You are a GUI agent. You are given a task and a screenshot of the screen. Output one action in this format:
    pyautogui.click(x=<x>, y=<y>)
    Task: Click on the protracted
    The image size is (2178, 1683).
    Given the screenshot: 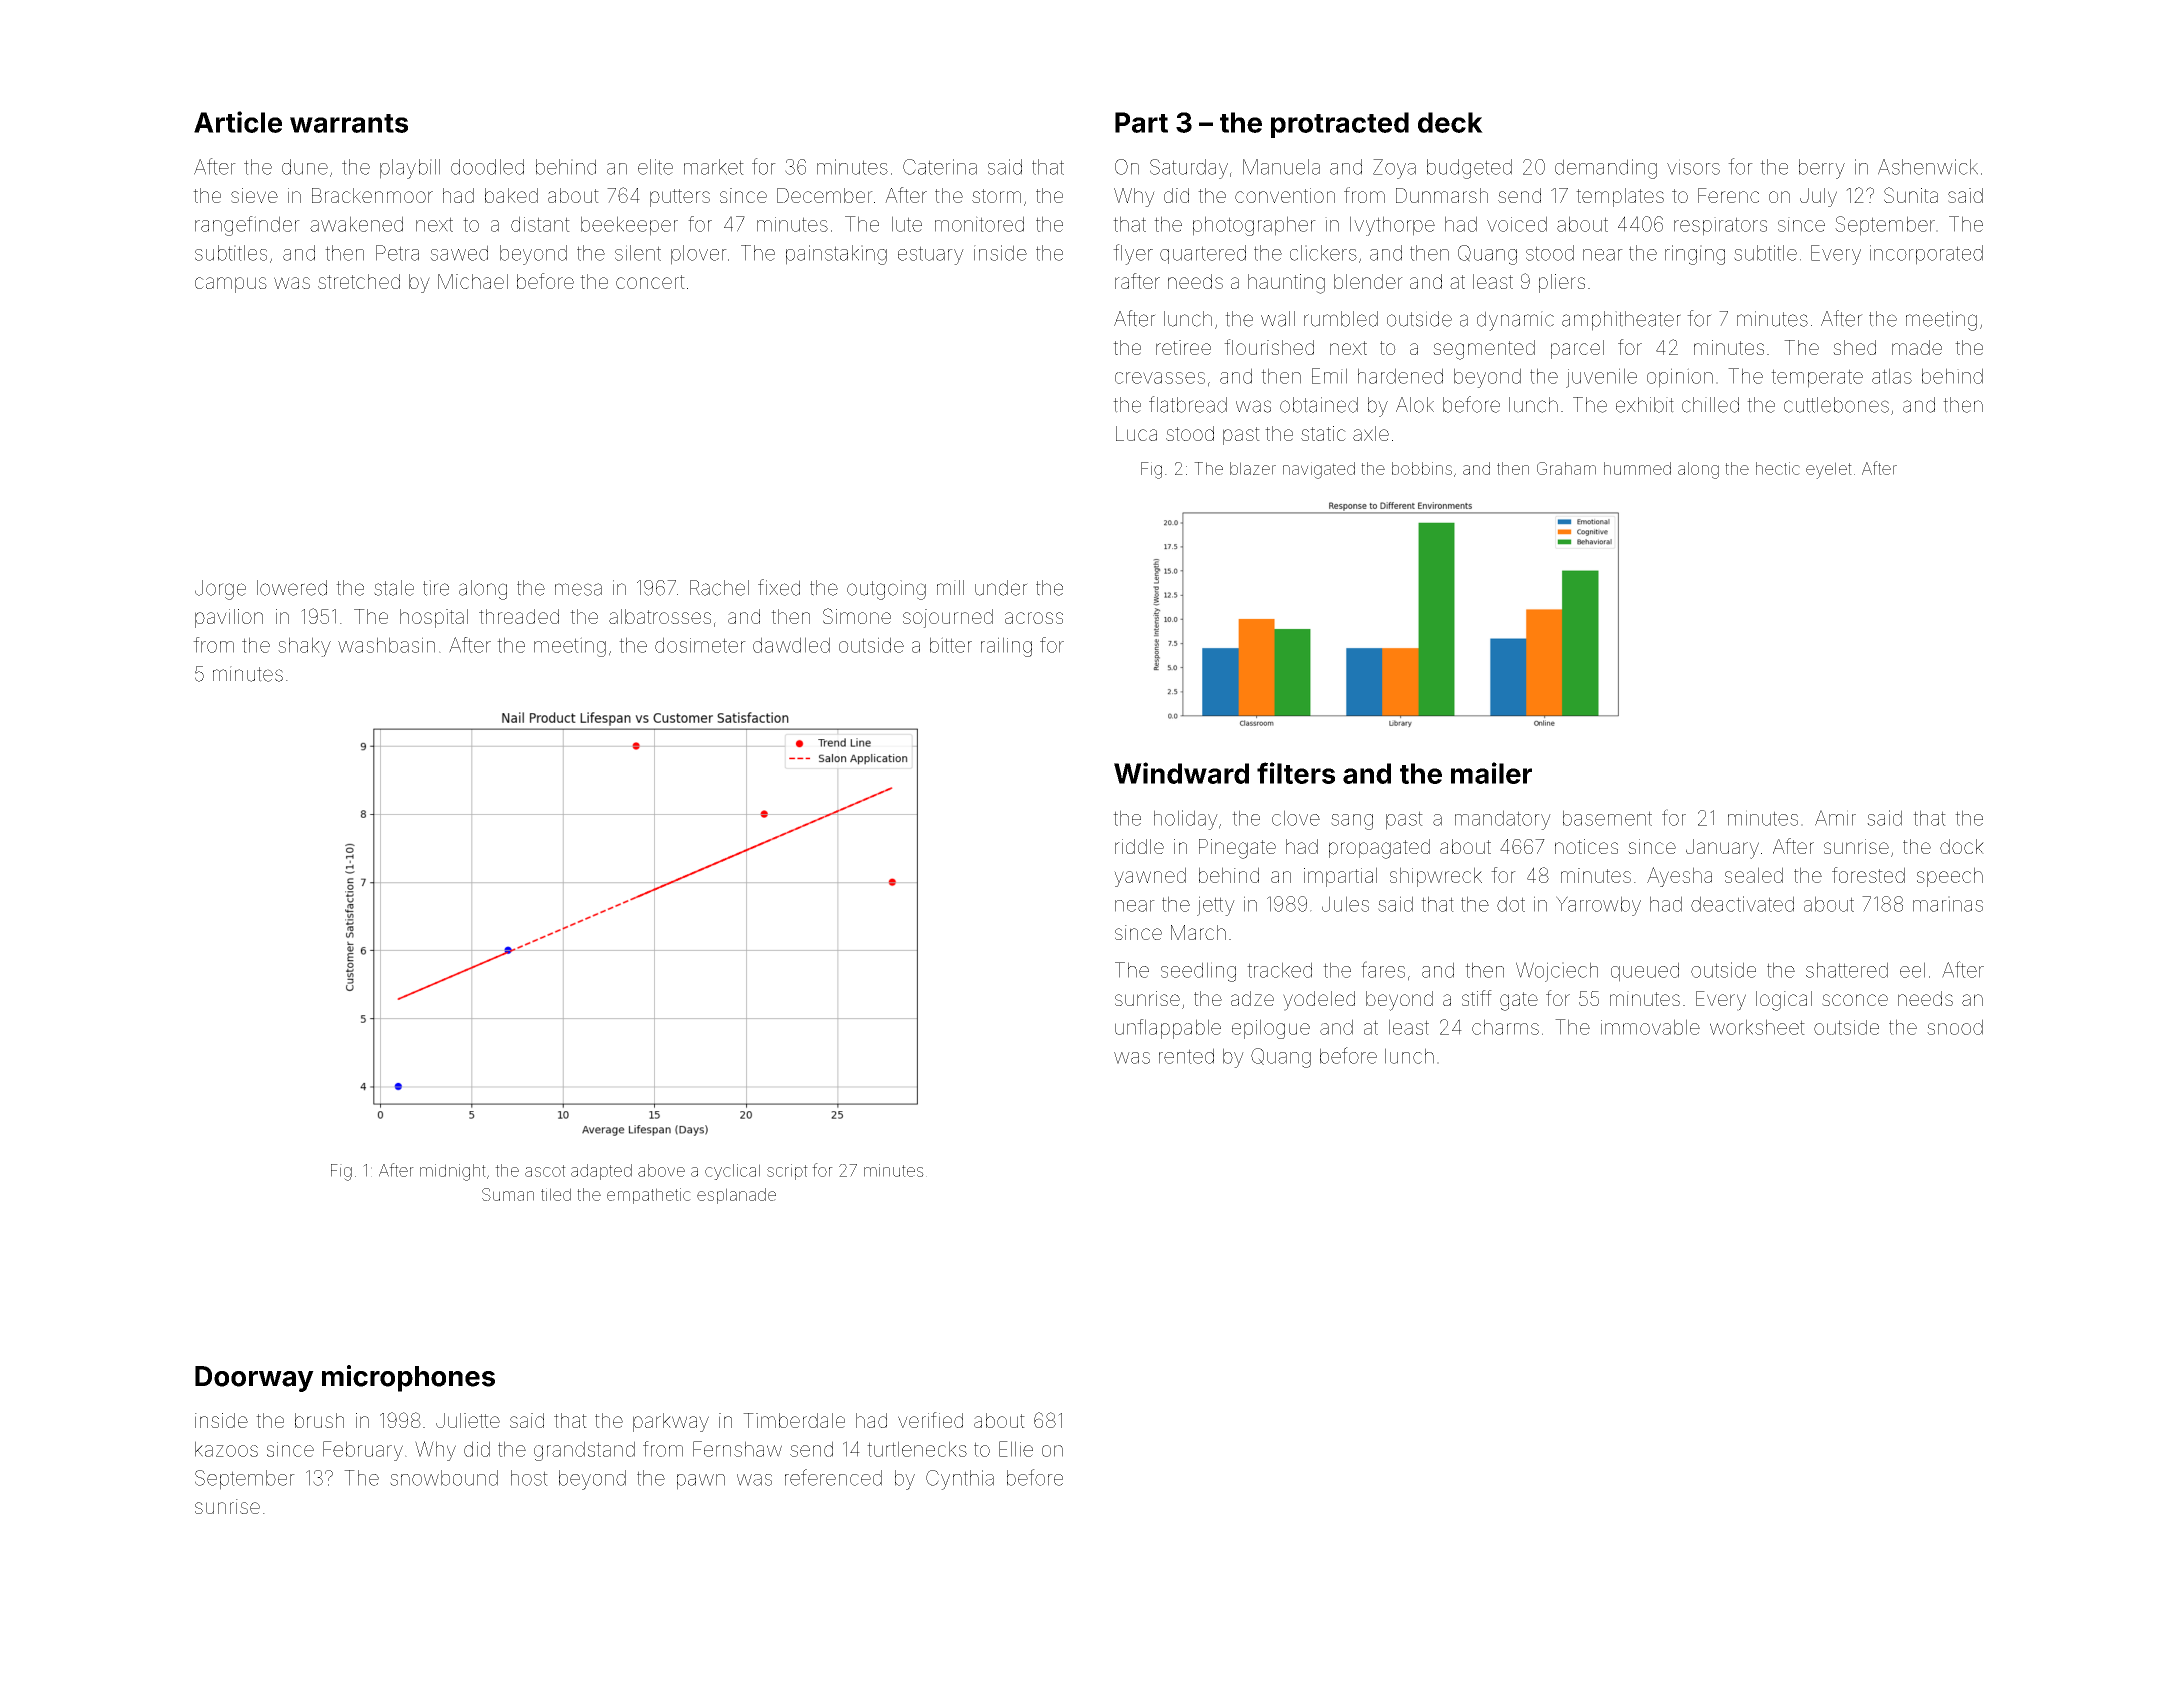 What is the action you would take?
    pyautogui.click(x=1340, y=125)
